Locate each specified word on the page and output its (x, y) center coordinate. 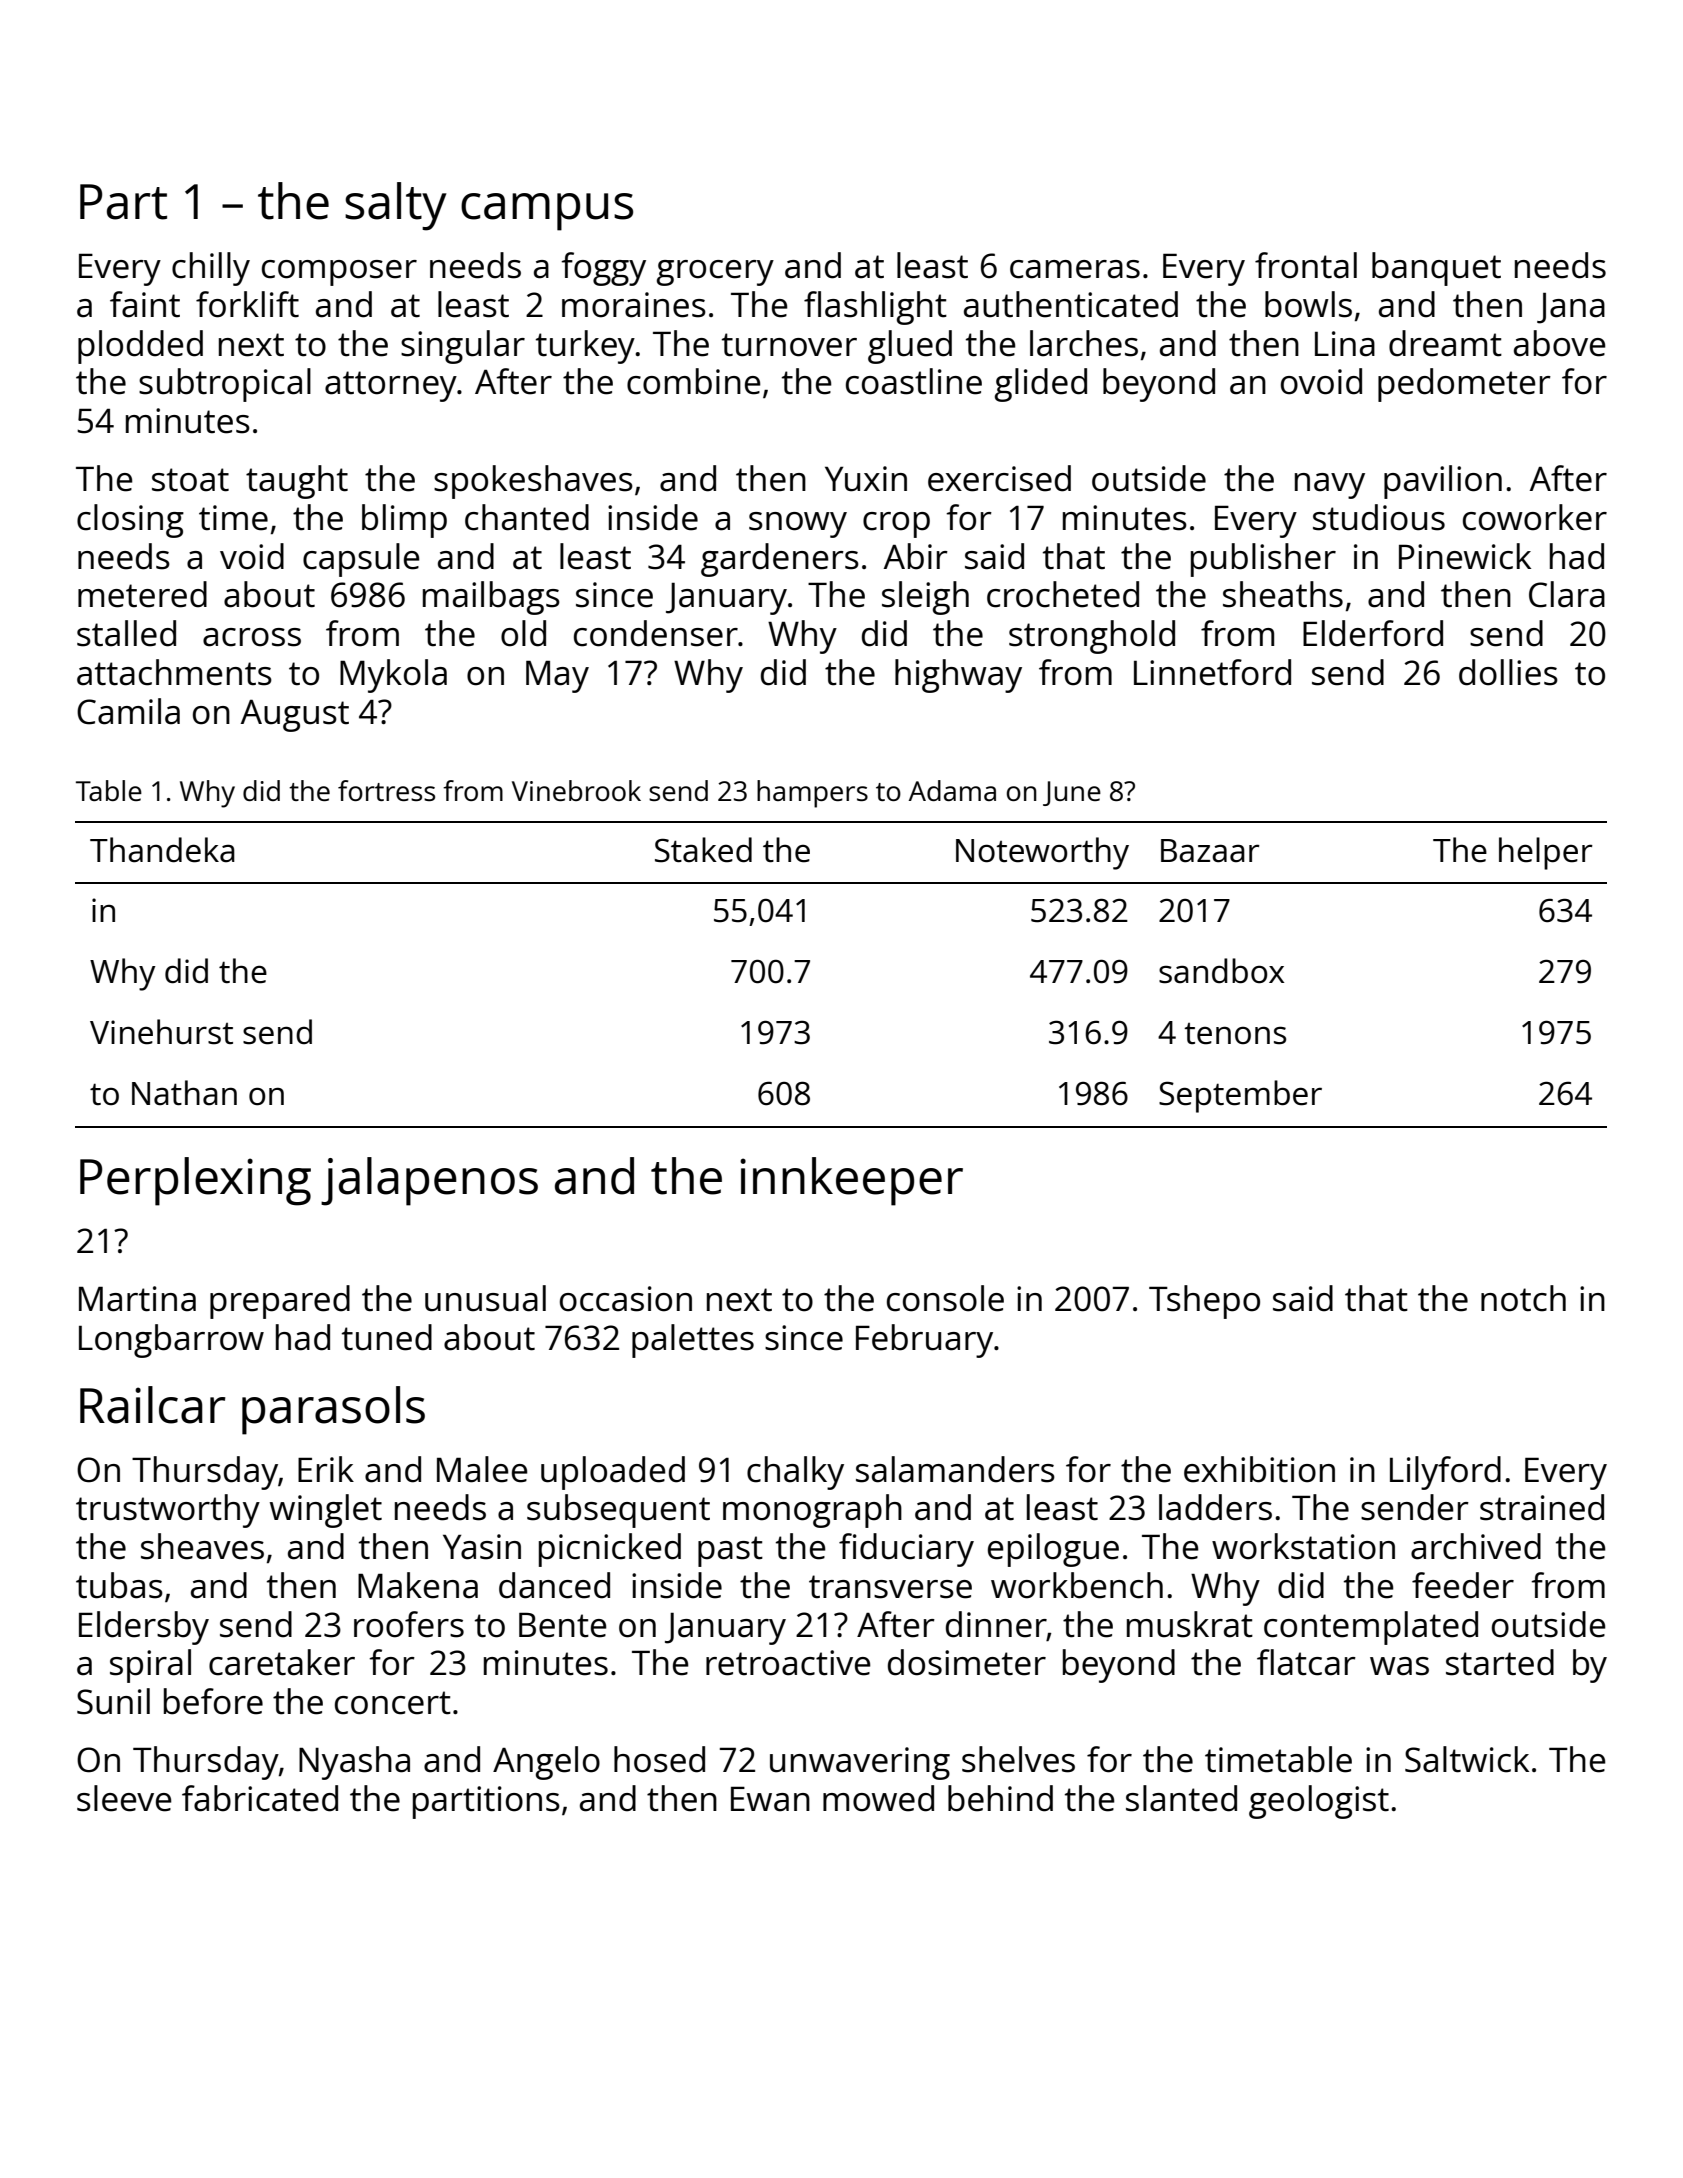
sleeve (124, 1798)
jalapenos (429, 1181)
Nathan (184, 1093)
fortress (386, 790)
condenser (656, 633)
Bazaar (1210, 851)
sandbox (1221, 971)
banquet (1436, 269)
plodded (140, 347)
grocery (715, 273)
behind (1000, 1798)
